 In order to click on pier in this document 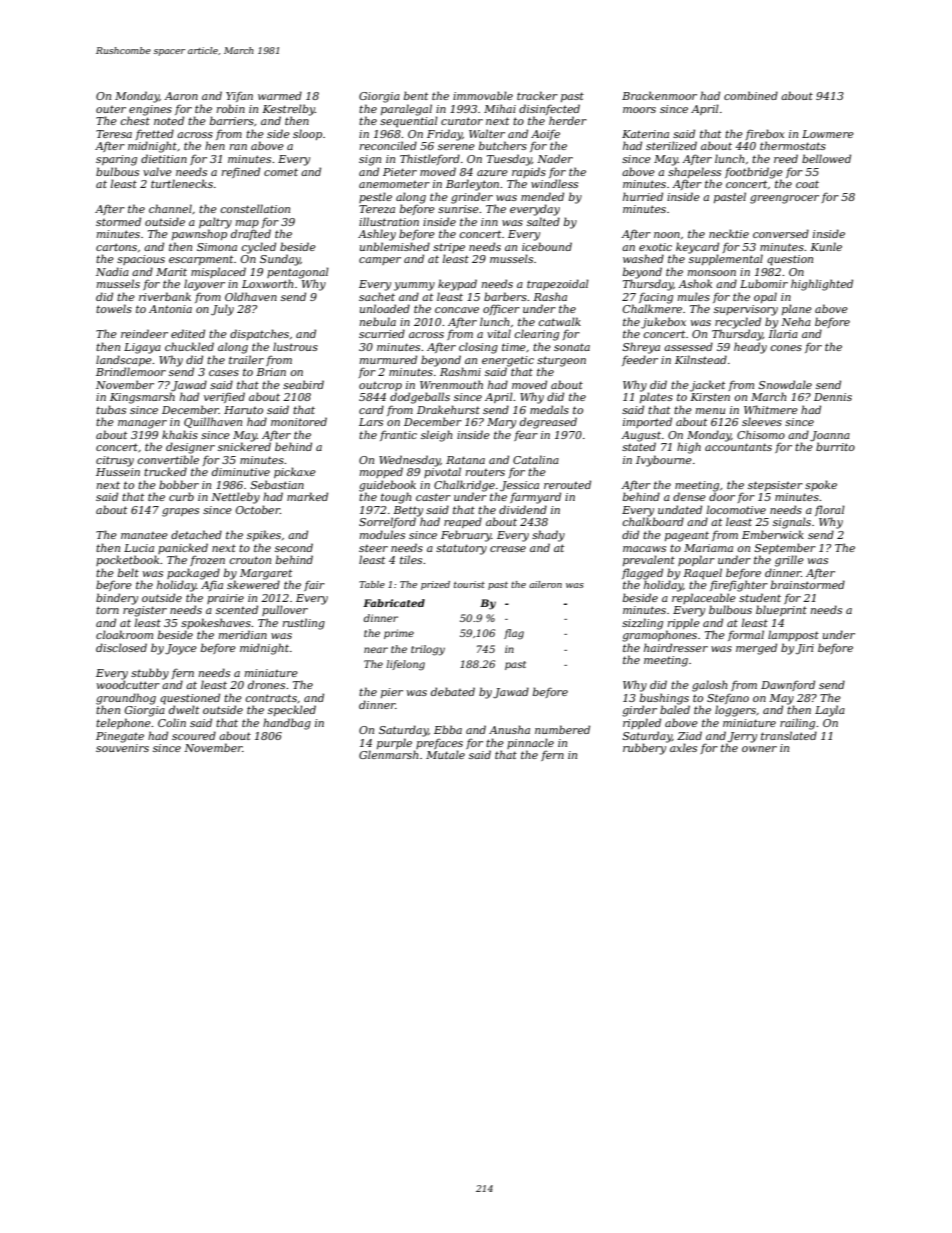, I will do `click(392, 693)`.
